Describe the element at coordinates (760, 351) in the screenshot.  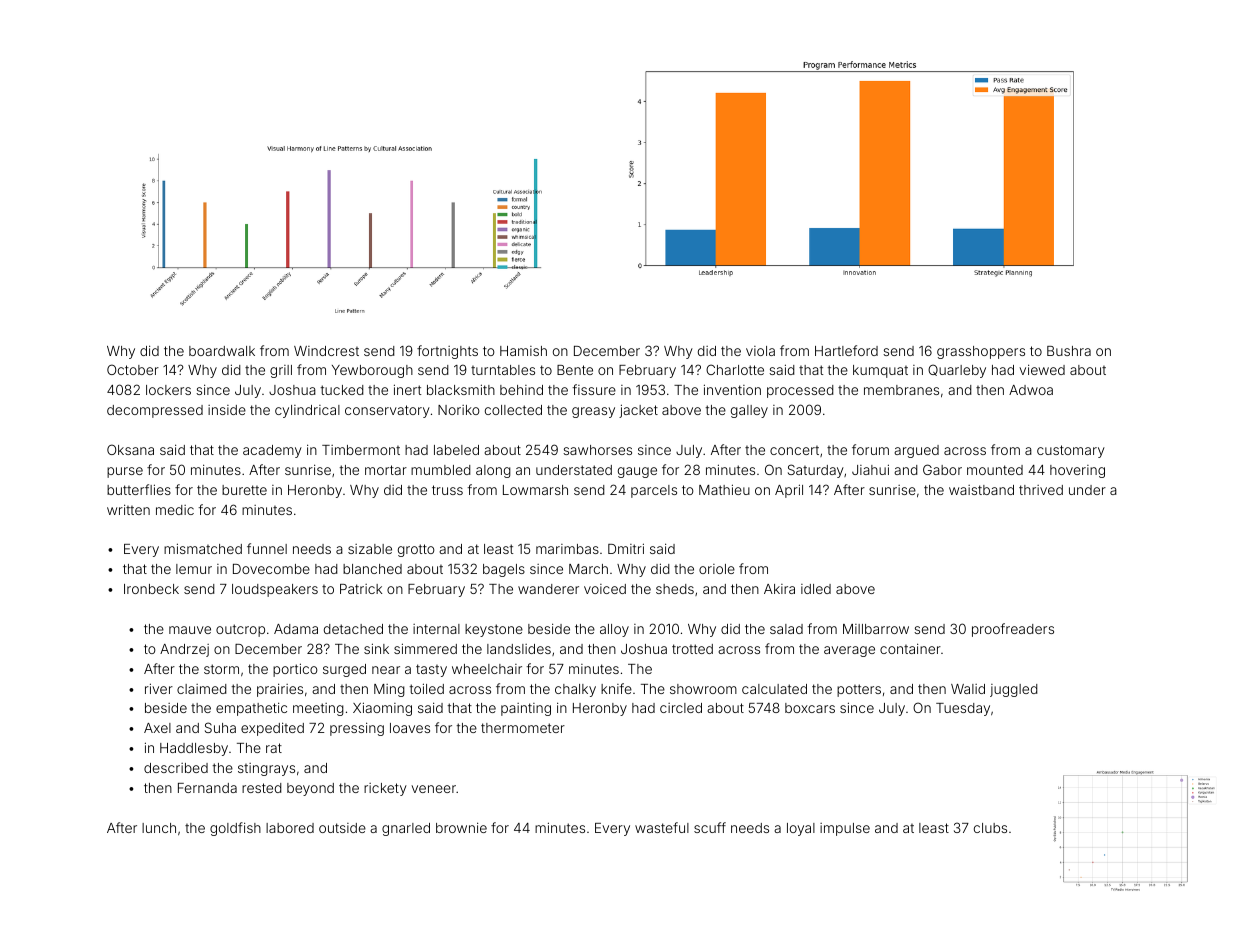
I see `viola` at that location.
